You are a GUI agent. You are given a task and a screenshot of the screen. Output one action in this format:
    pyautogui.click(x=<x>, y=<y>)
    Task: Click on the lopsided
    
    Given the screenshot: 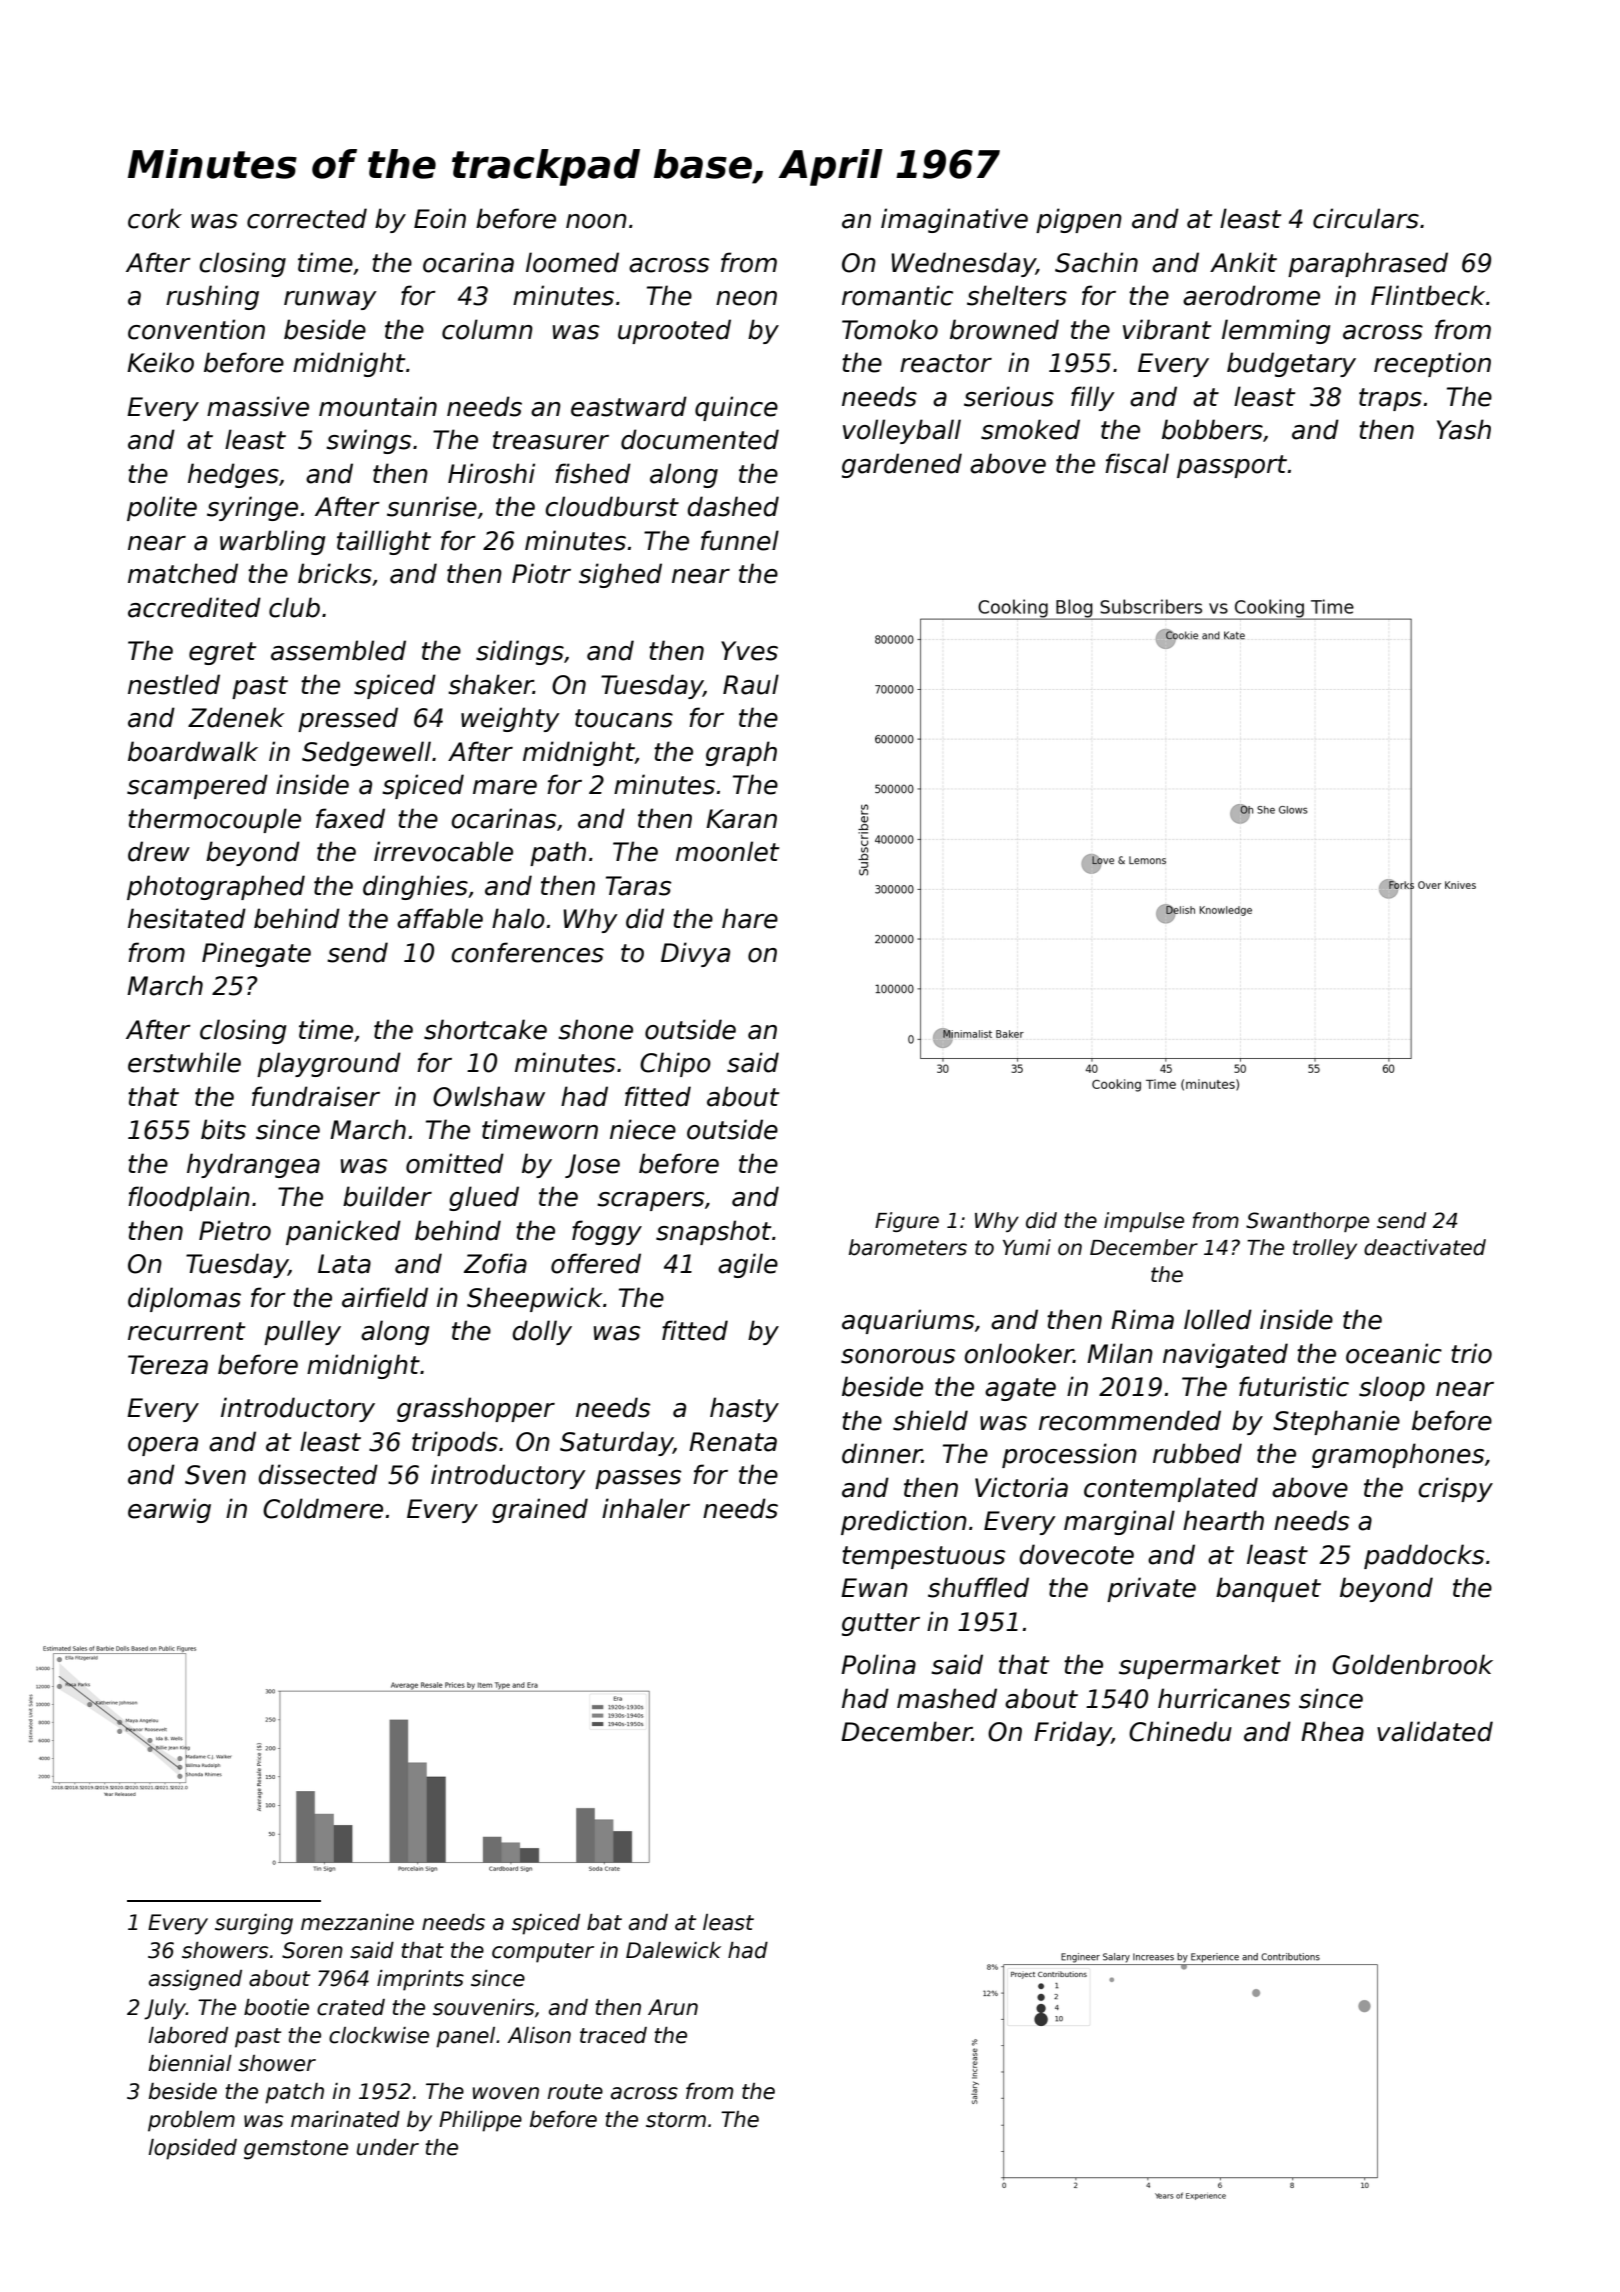 What is the action you would take?
    pyautogui.click(x=193, y=2149)
